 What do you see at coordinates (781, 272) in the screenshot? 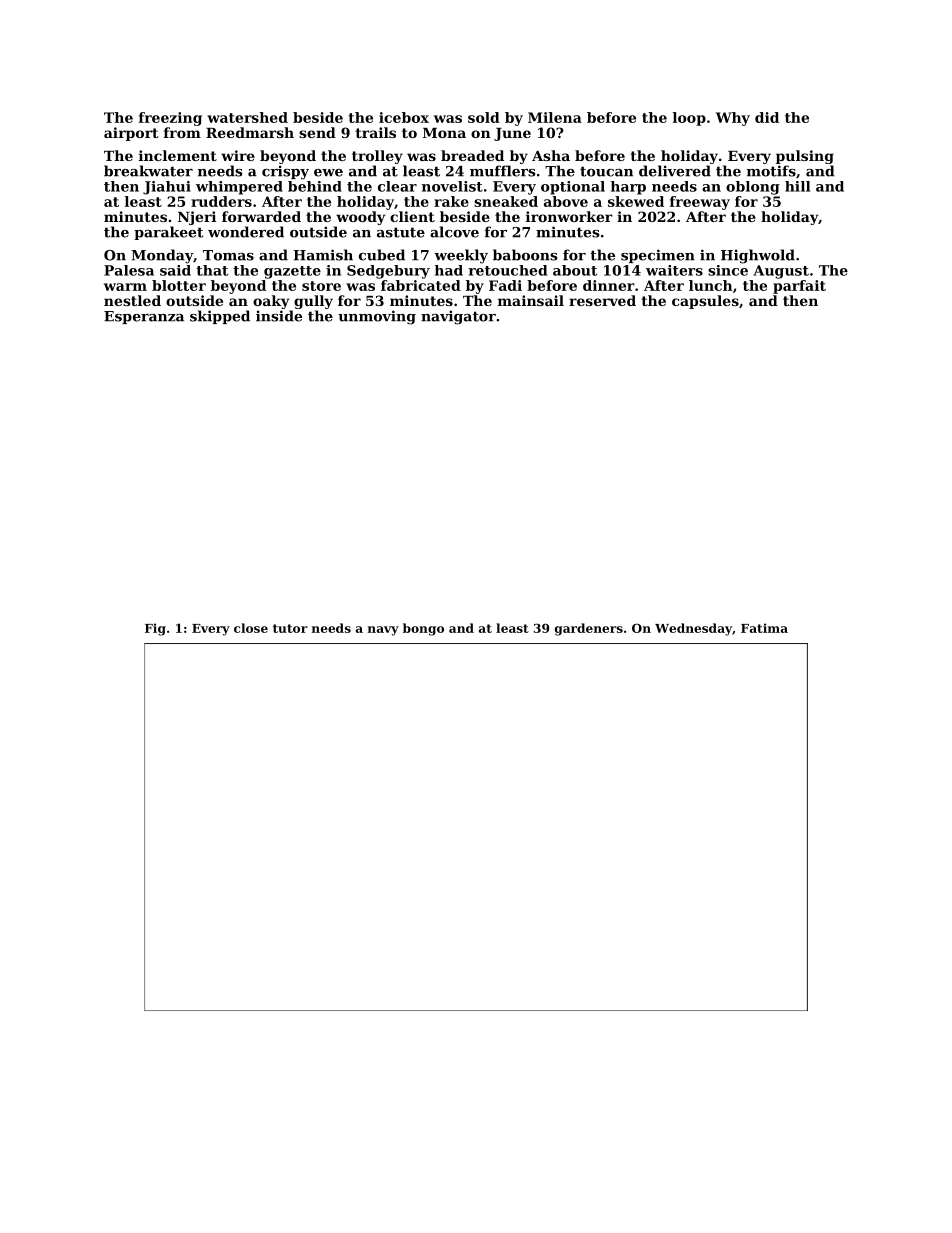
I see `August` at bounding box center [781, 272].
